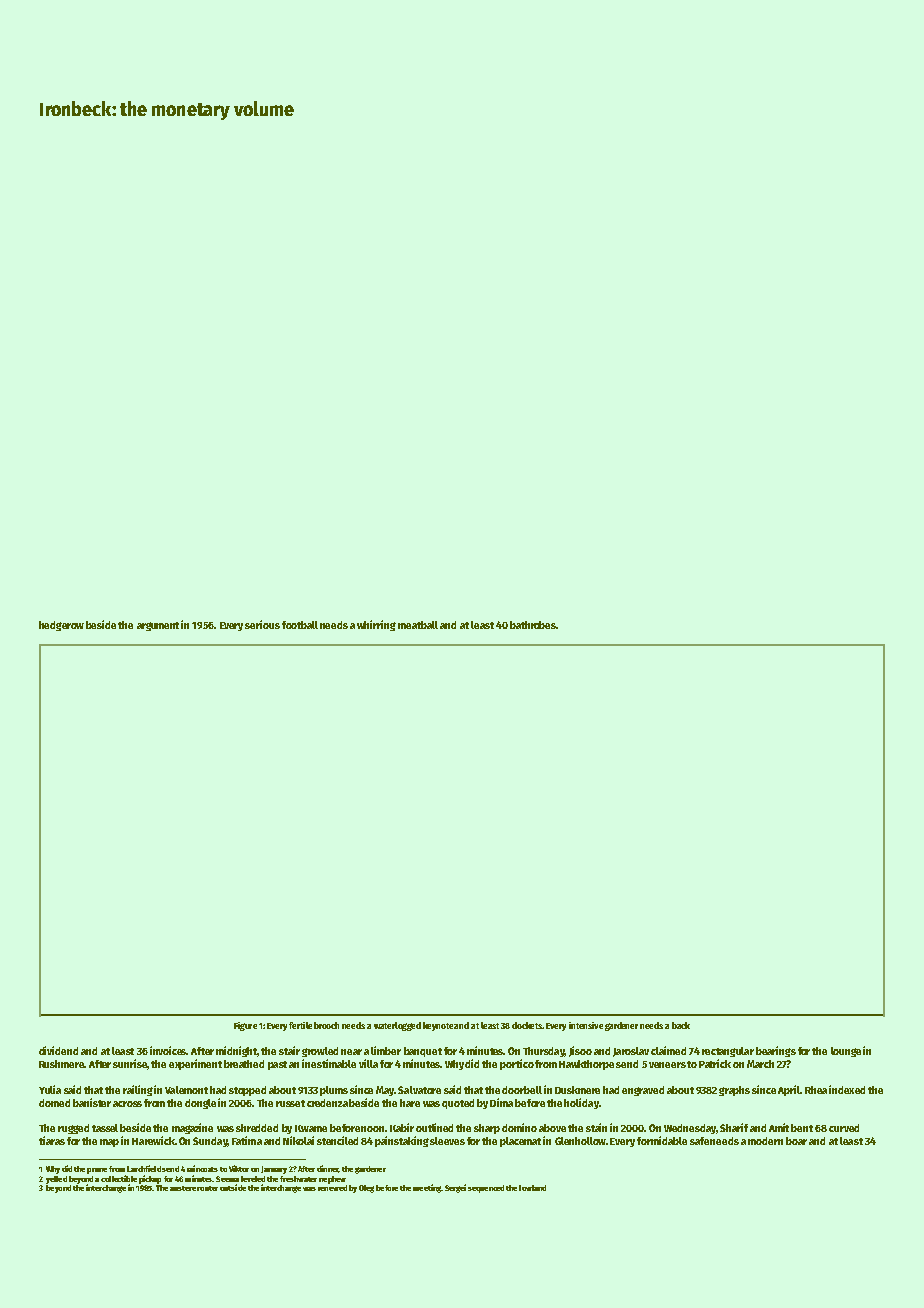 The image size is (924, 1308). What do you see at coordinates (300, 625) in the document?
I see `football` at bounding box center [300, 625].
